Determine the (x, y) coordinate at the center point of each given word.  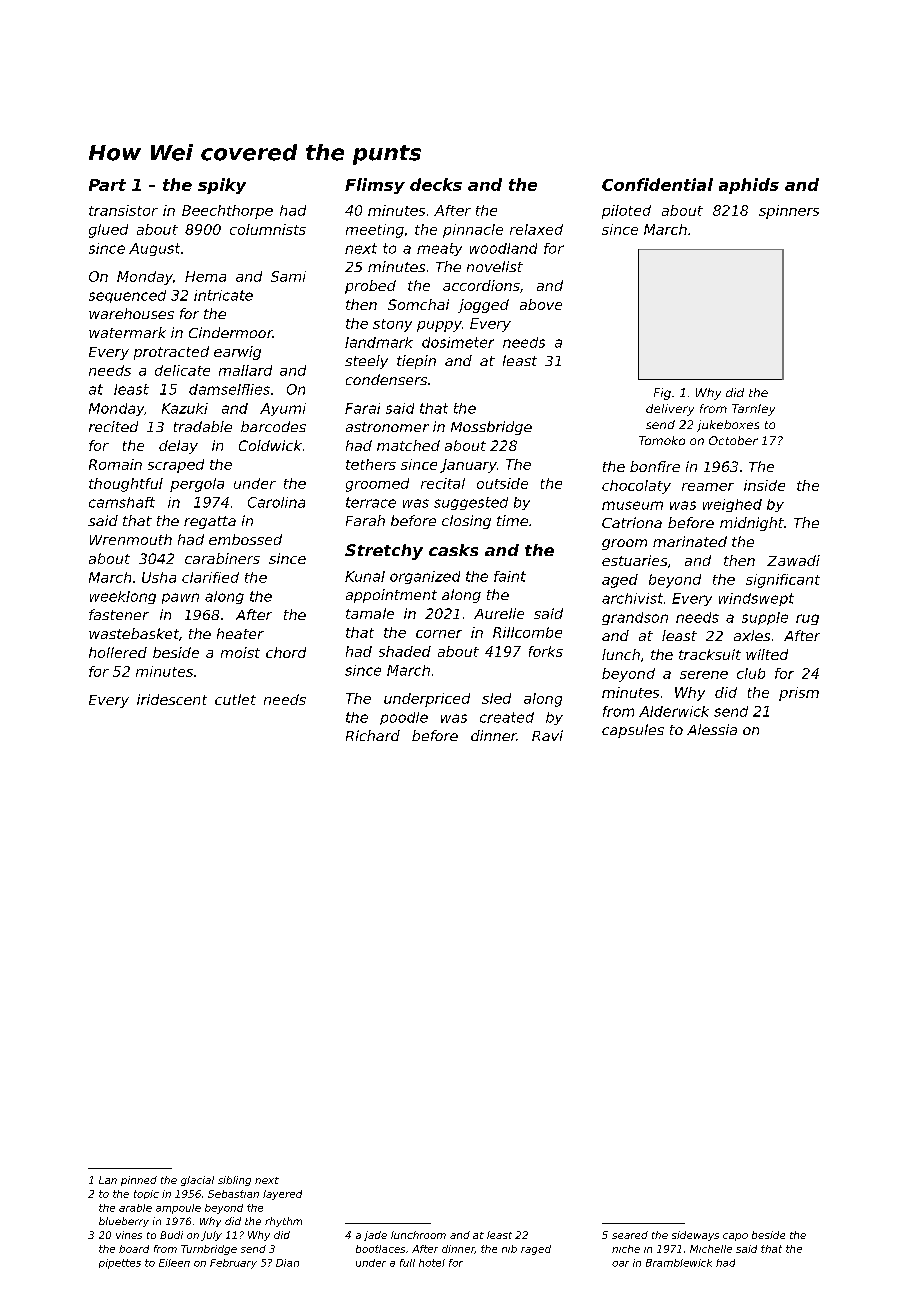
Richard (373, 735)
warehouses (131, 313)
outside (502, 483)
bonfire (655, 466)
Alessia (712, 729)
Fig (662, 394)
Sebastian (233, 1194)
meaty (439, 249)
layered (282, 1195)
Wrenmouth (131, 539)
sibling (234, 1181)
